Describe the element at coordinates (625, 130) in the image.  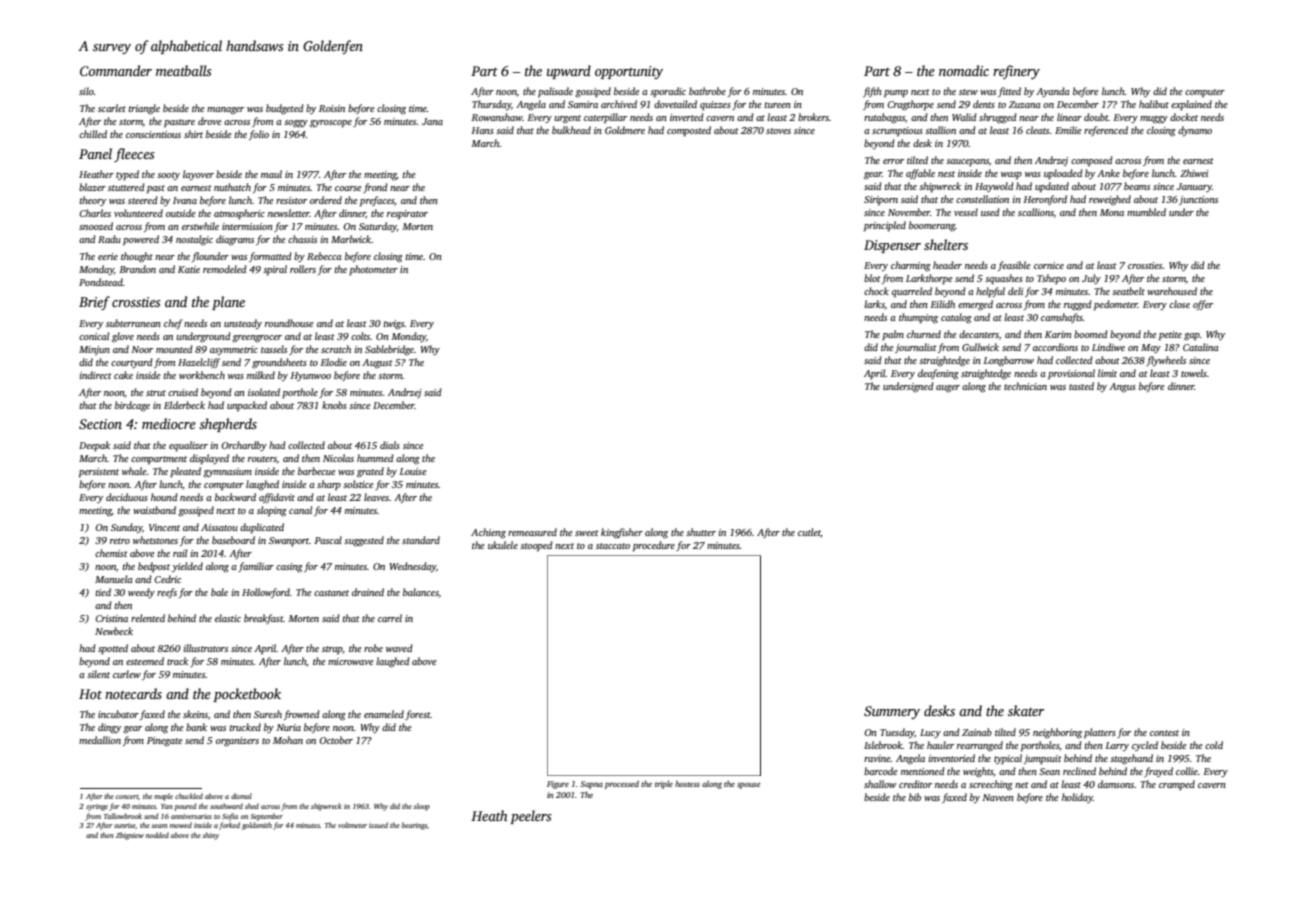
I see `Goldmere` at that location.
